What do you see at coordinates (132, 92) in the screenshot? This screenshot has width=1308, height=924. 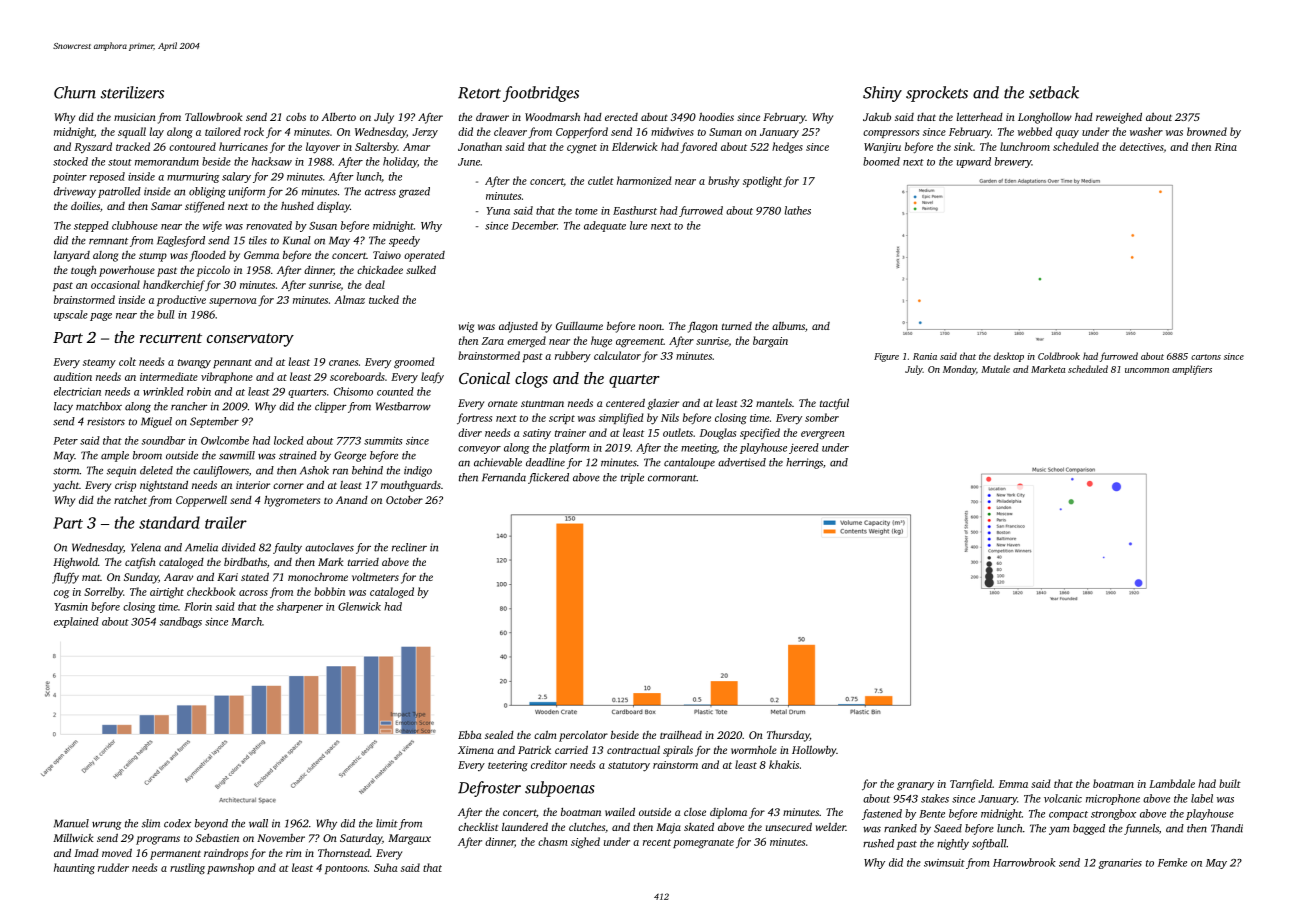 I see `sterilizers` at bounding box center [132, 92].
